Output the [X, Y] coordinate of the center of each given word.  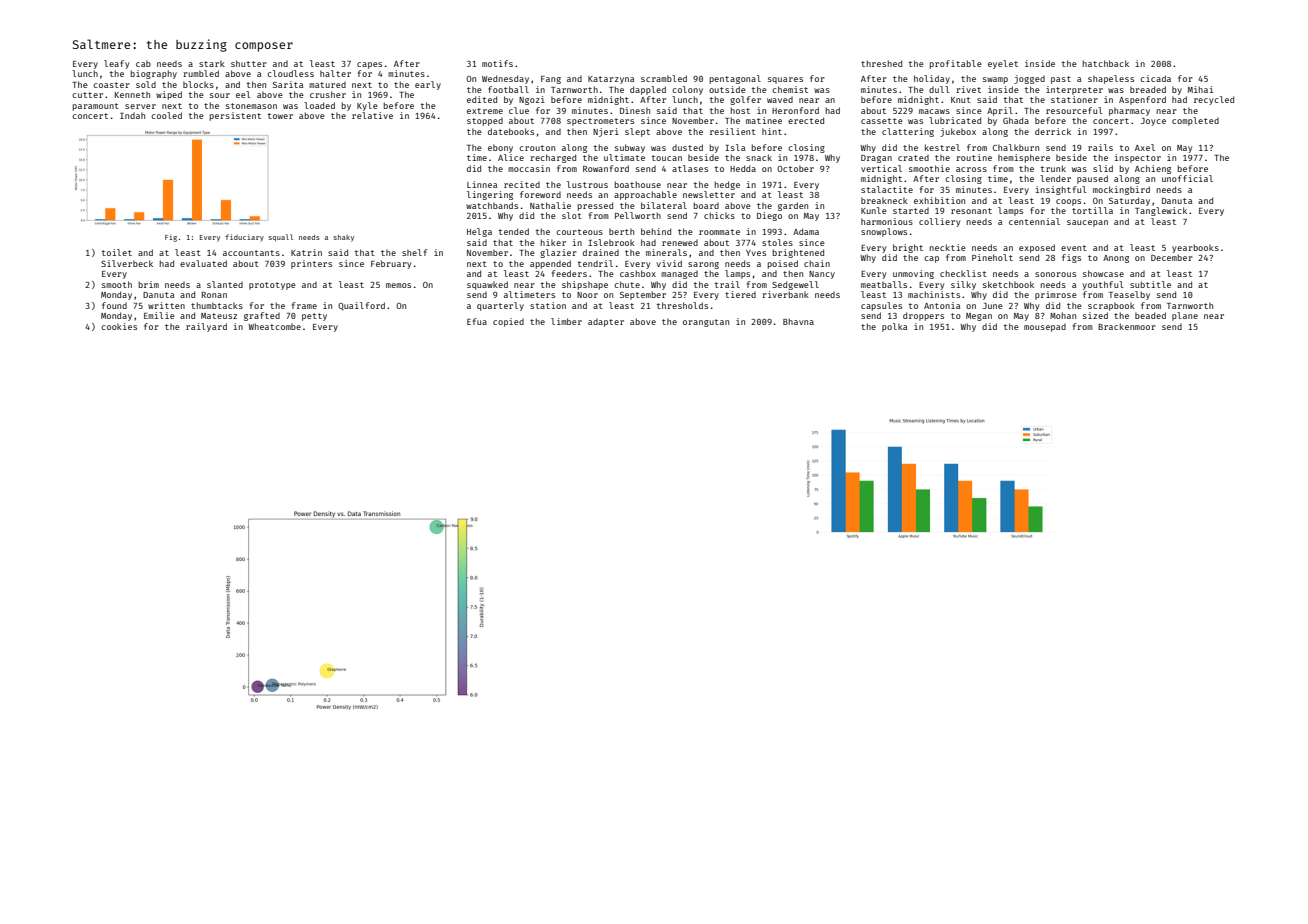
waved [780, 100]
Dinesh [635, 110]
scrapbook [1111, 306]
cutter [87, 95]
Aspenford [1142, 100]
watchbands [492, 205]
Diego [769, 216]
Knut [961, 100]
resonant [971, 211]
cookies [119, 326]
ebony [500, 148]
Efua [477, 321]
